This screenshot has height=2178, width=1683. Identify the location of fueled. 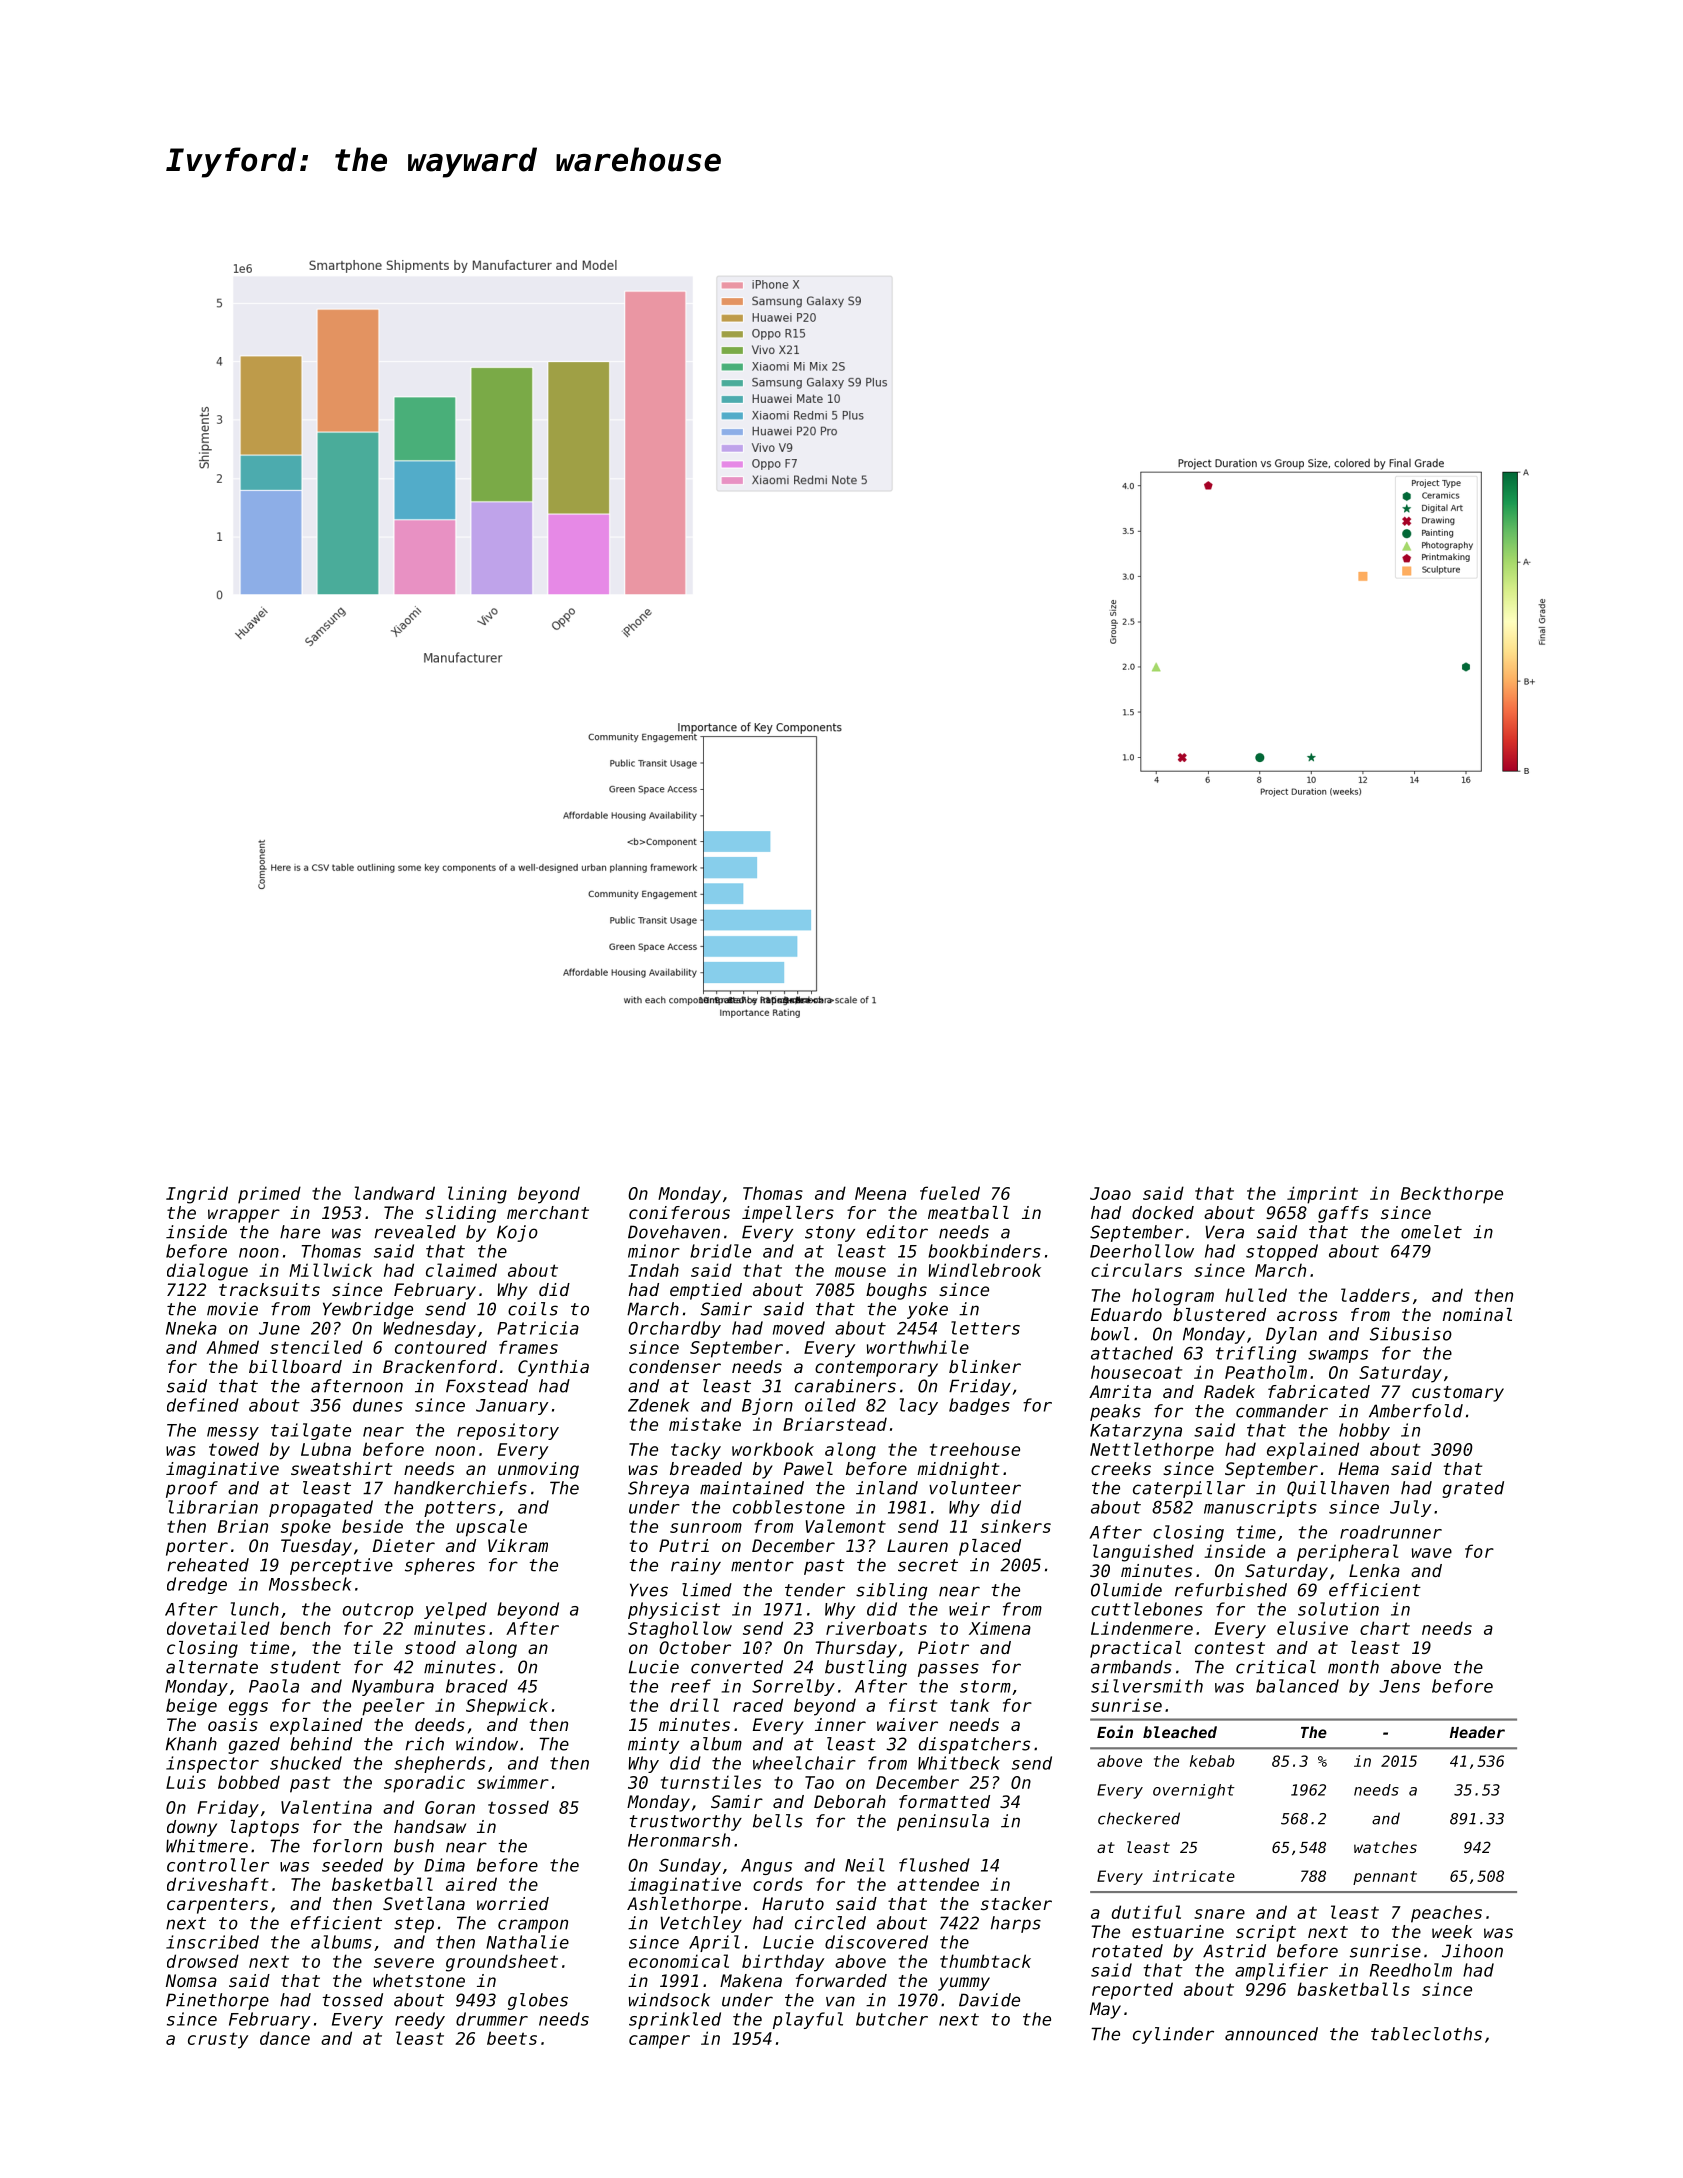
(950, 1193).
